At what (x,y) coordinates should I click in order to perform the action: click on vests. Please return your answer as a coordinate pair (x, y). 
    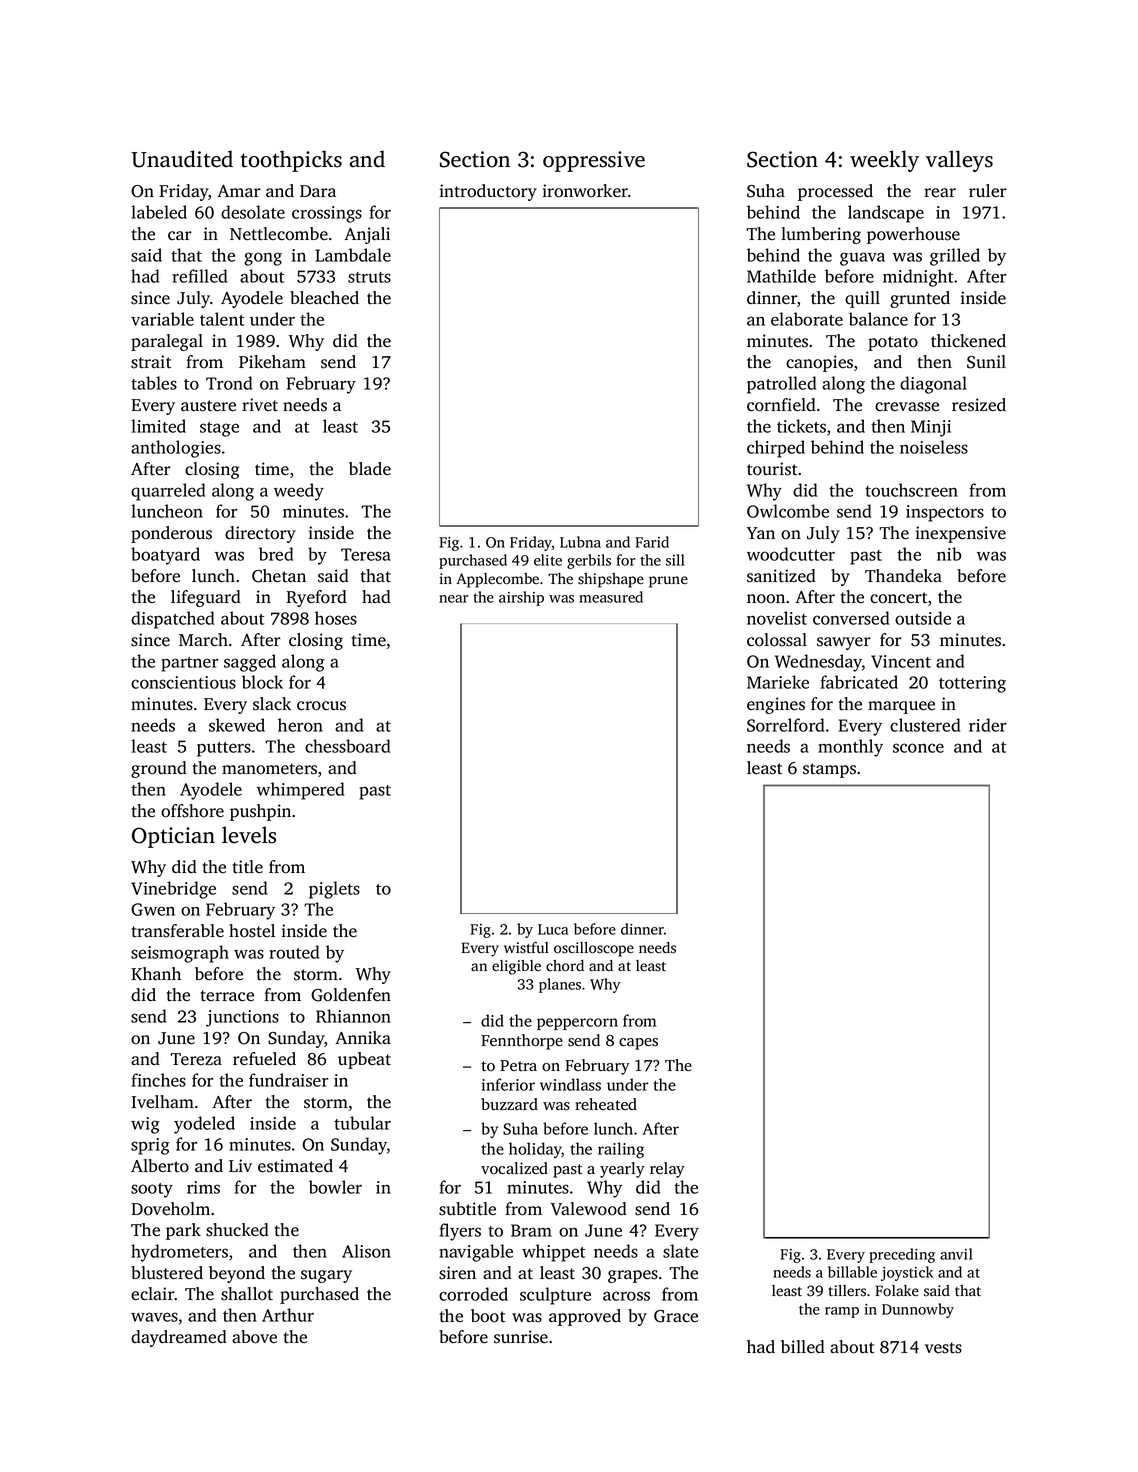
    Looking at the image, I should click on (943, 1348).
